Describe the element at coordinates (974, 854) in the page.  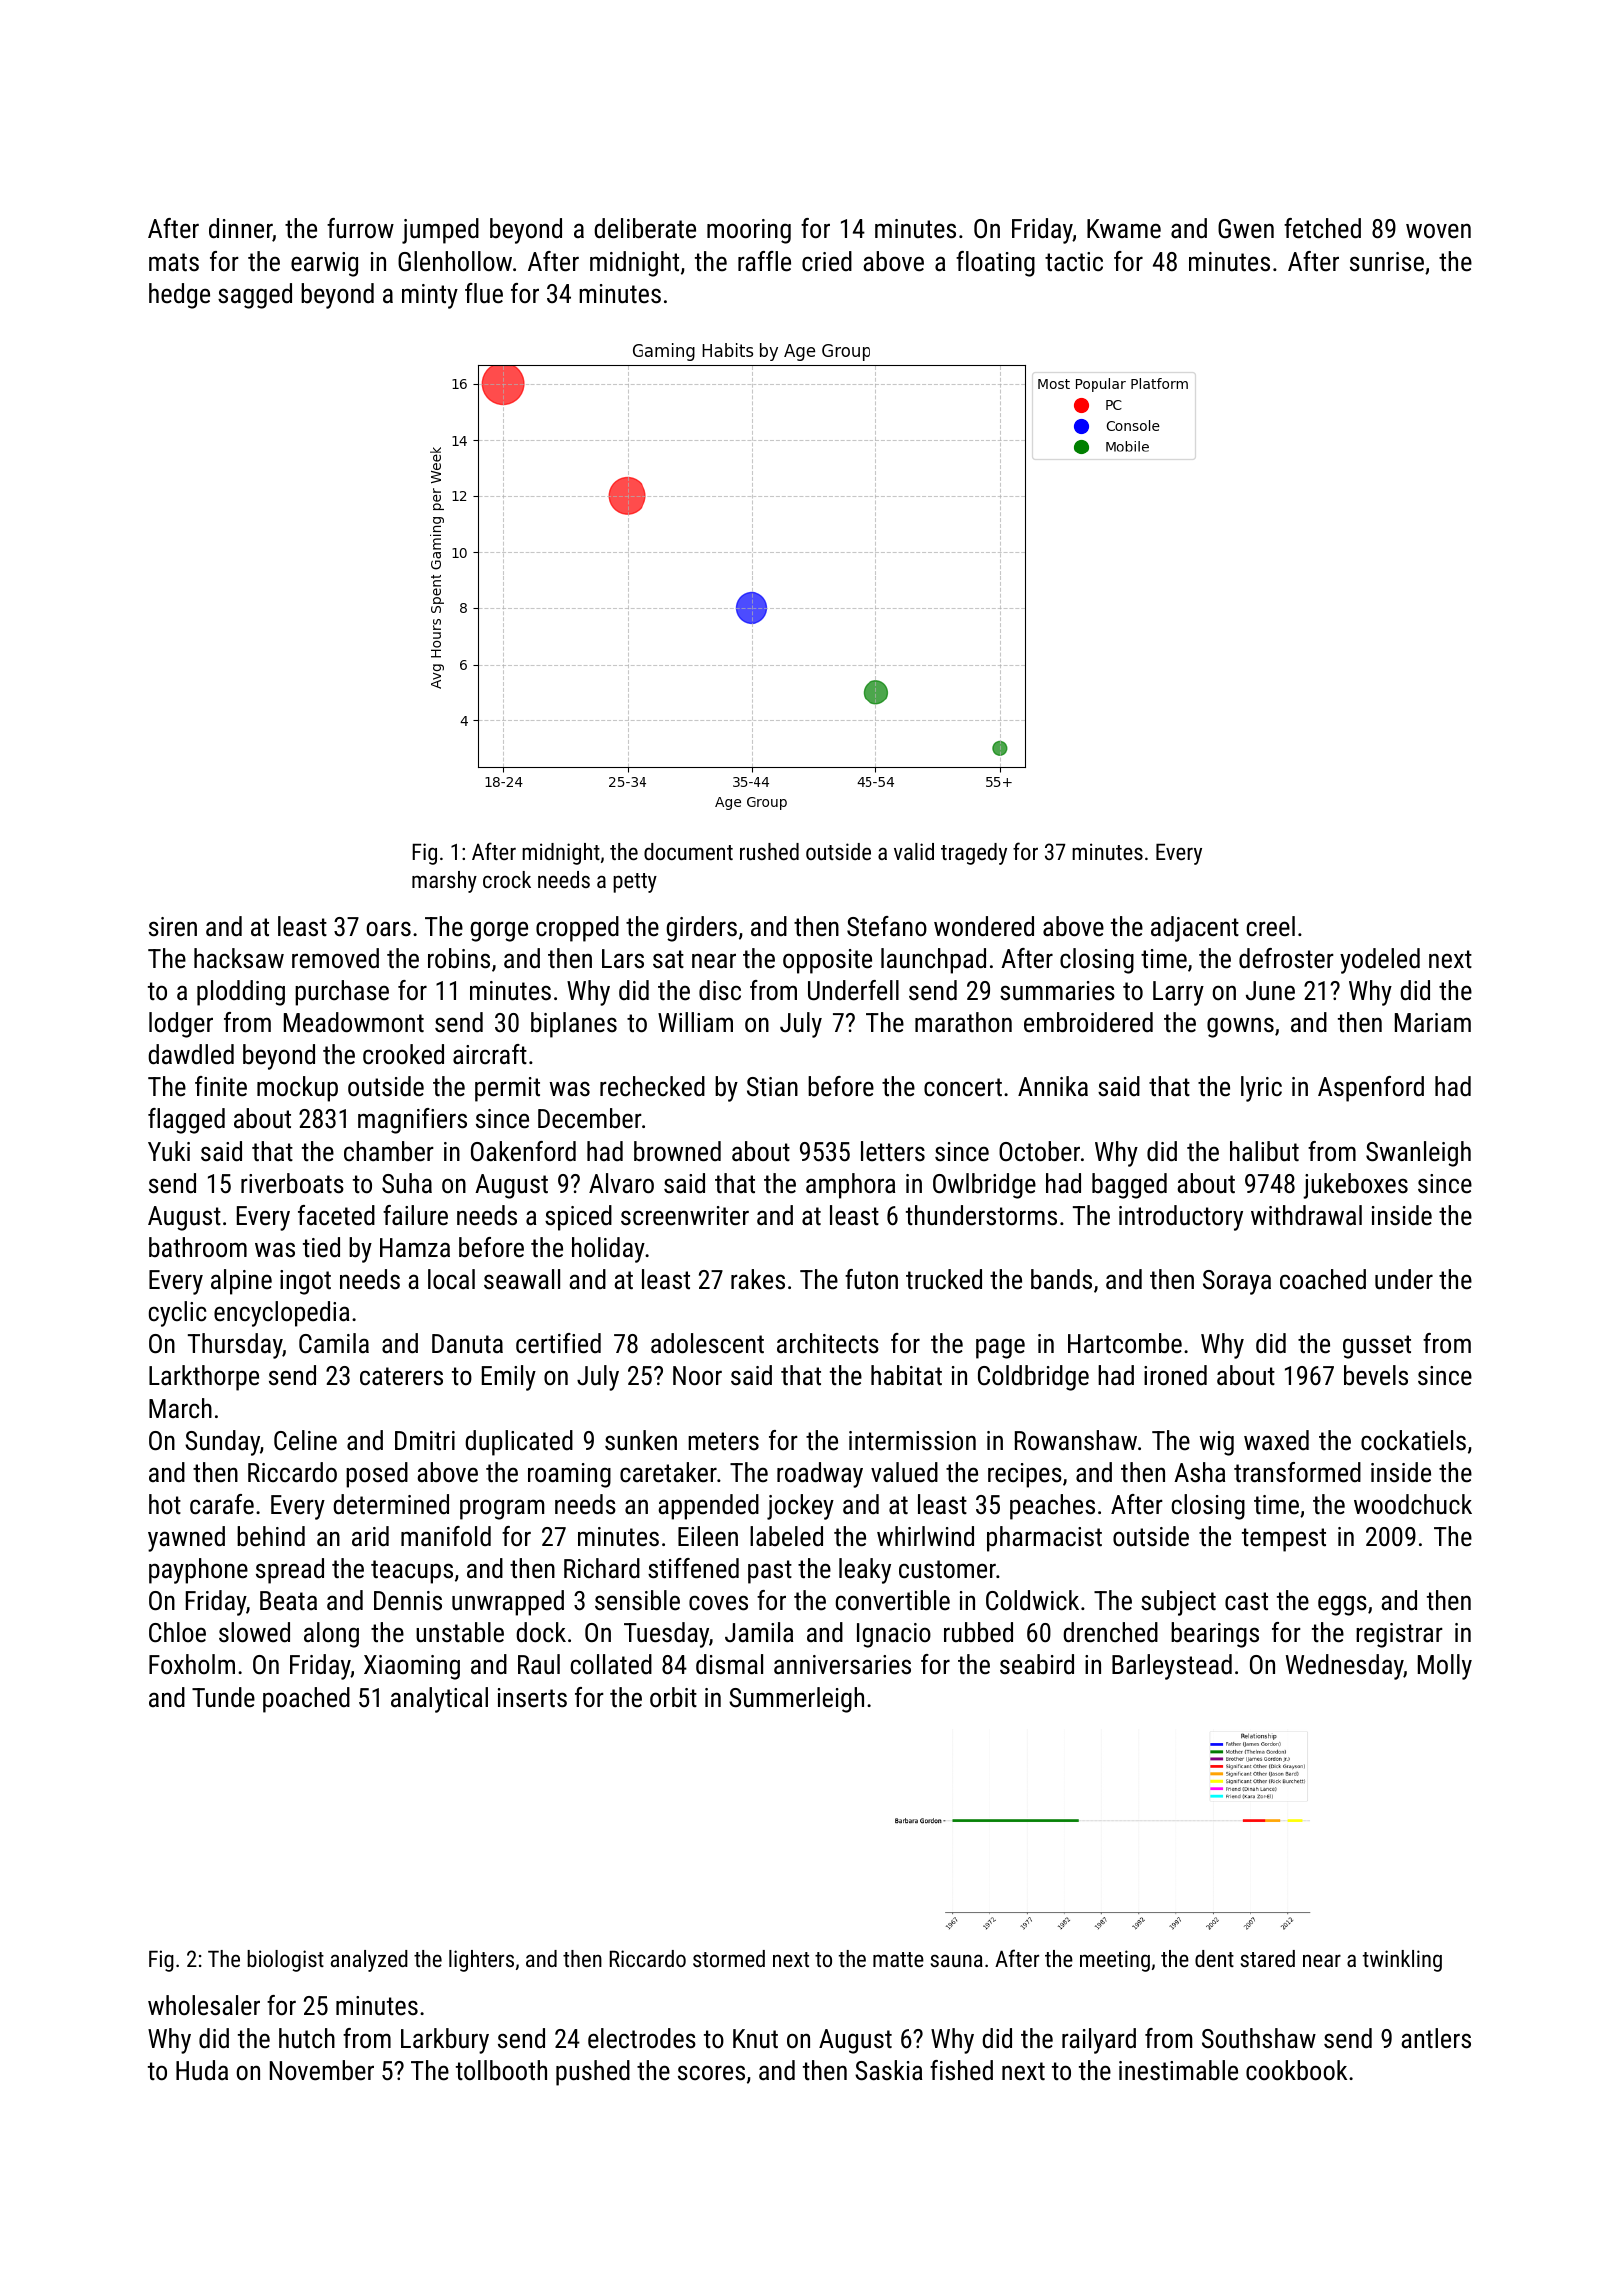
I see `tragedy` at that location.
